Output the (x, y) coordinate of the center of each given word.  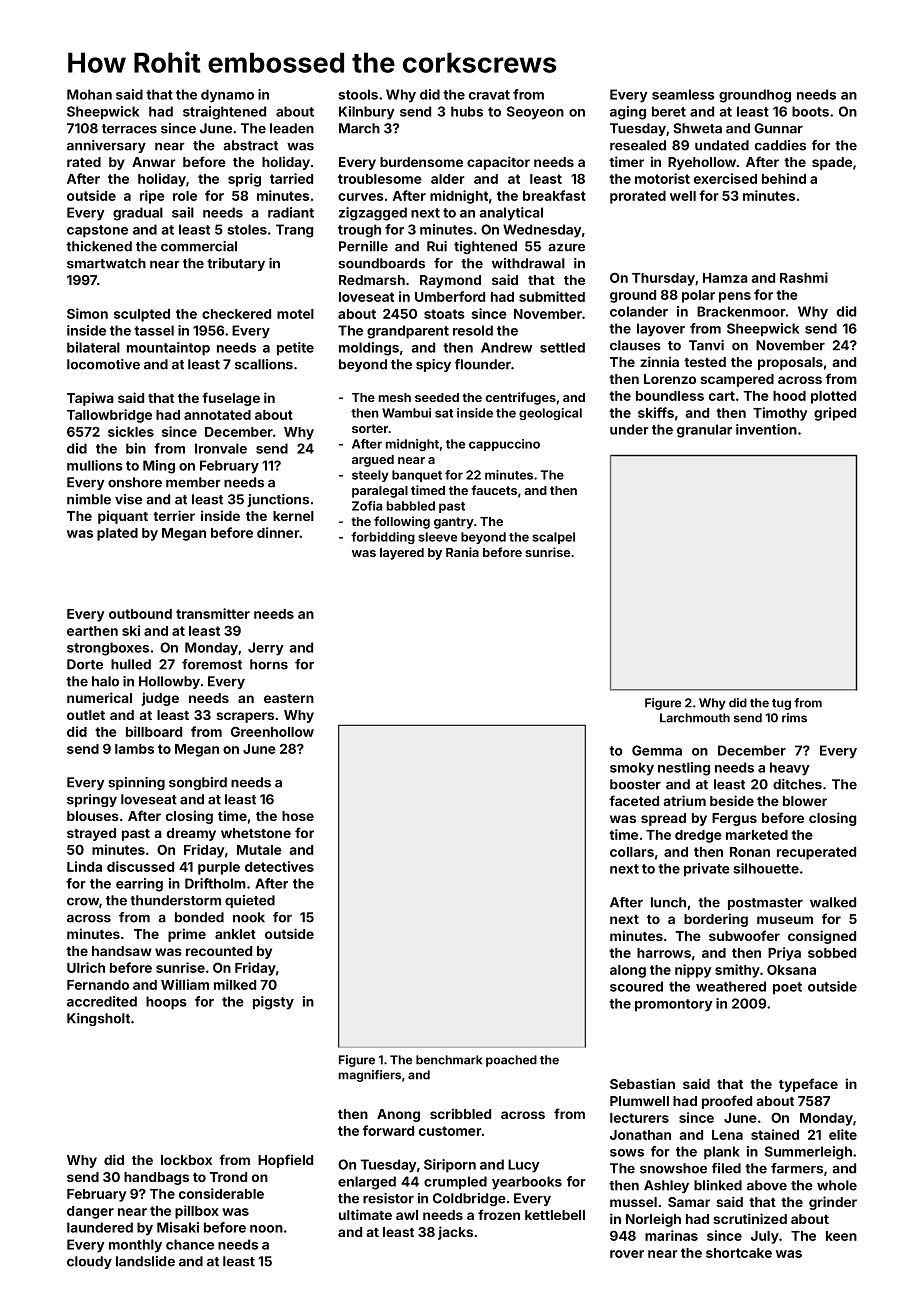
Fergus (734, 819)
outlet (86, 715)
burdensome (421, 162)
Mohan (89, 94)
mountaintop (168, 349)
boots (810, 111)
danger (90, 1212)
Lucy (524, 1166)
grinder (833, 1203)
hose (298, 816)
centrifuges (521, 398)
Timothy (780, 414)
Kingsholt (98, 1019)
